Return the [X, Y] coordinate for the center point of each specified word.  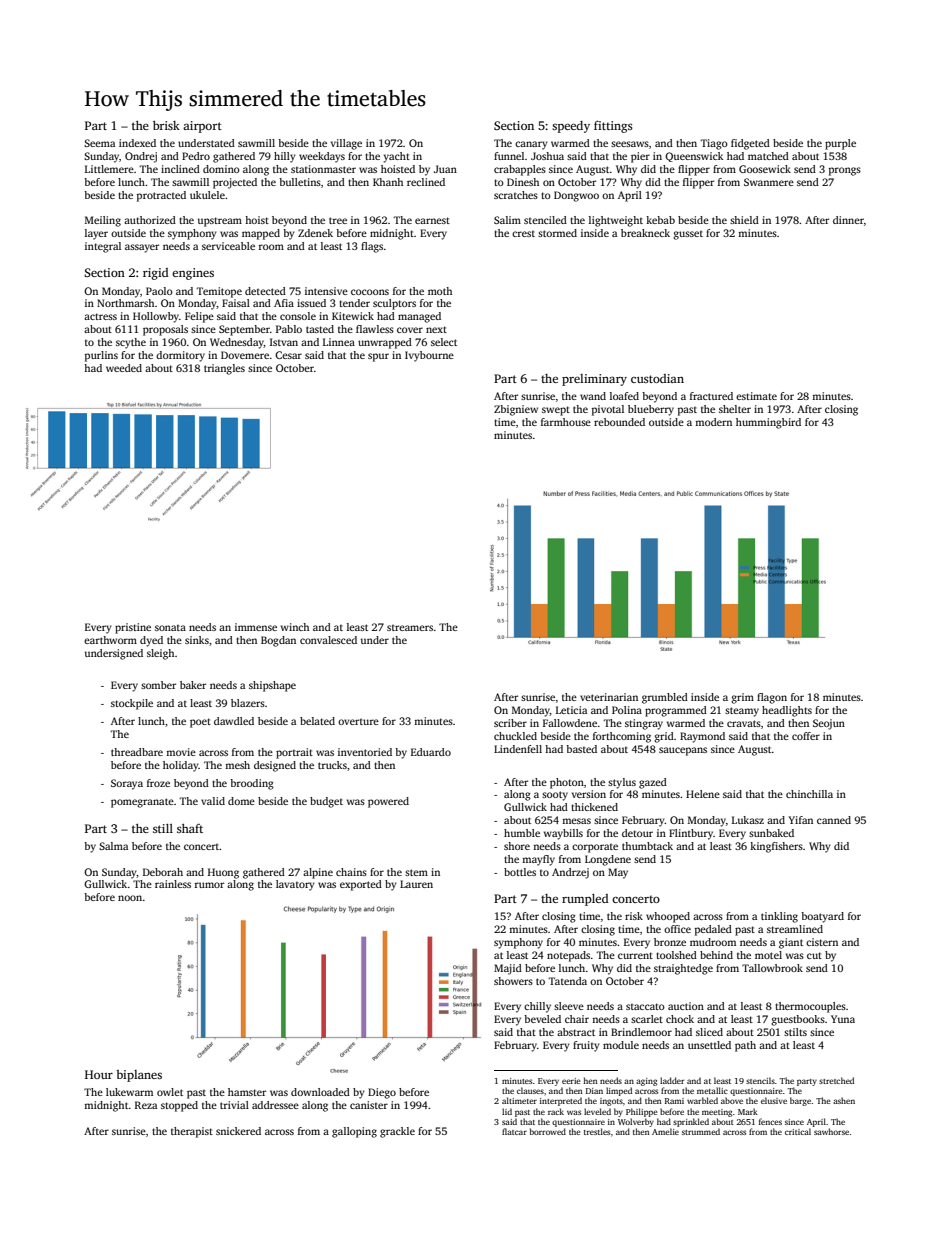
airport [202, 127]
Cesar [288, 355]
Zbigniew [516, 410]
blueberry [651, 410]
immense [256, 627]
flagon [772, 698]
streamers [410, 628]
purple [840, 144]
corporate [595, 848]
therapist [192, 1132]
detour [637, 833]
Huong [223, 873]
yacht [396, 157]
